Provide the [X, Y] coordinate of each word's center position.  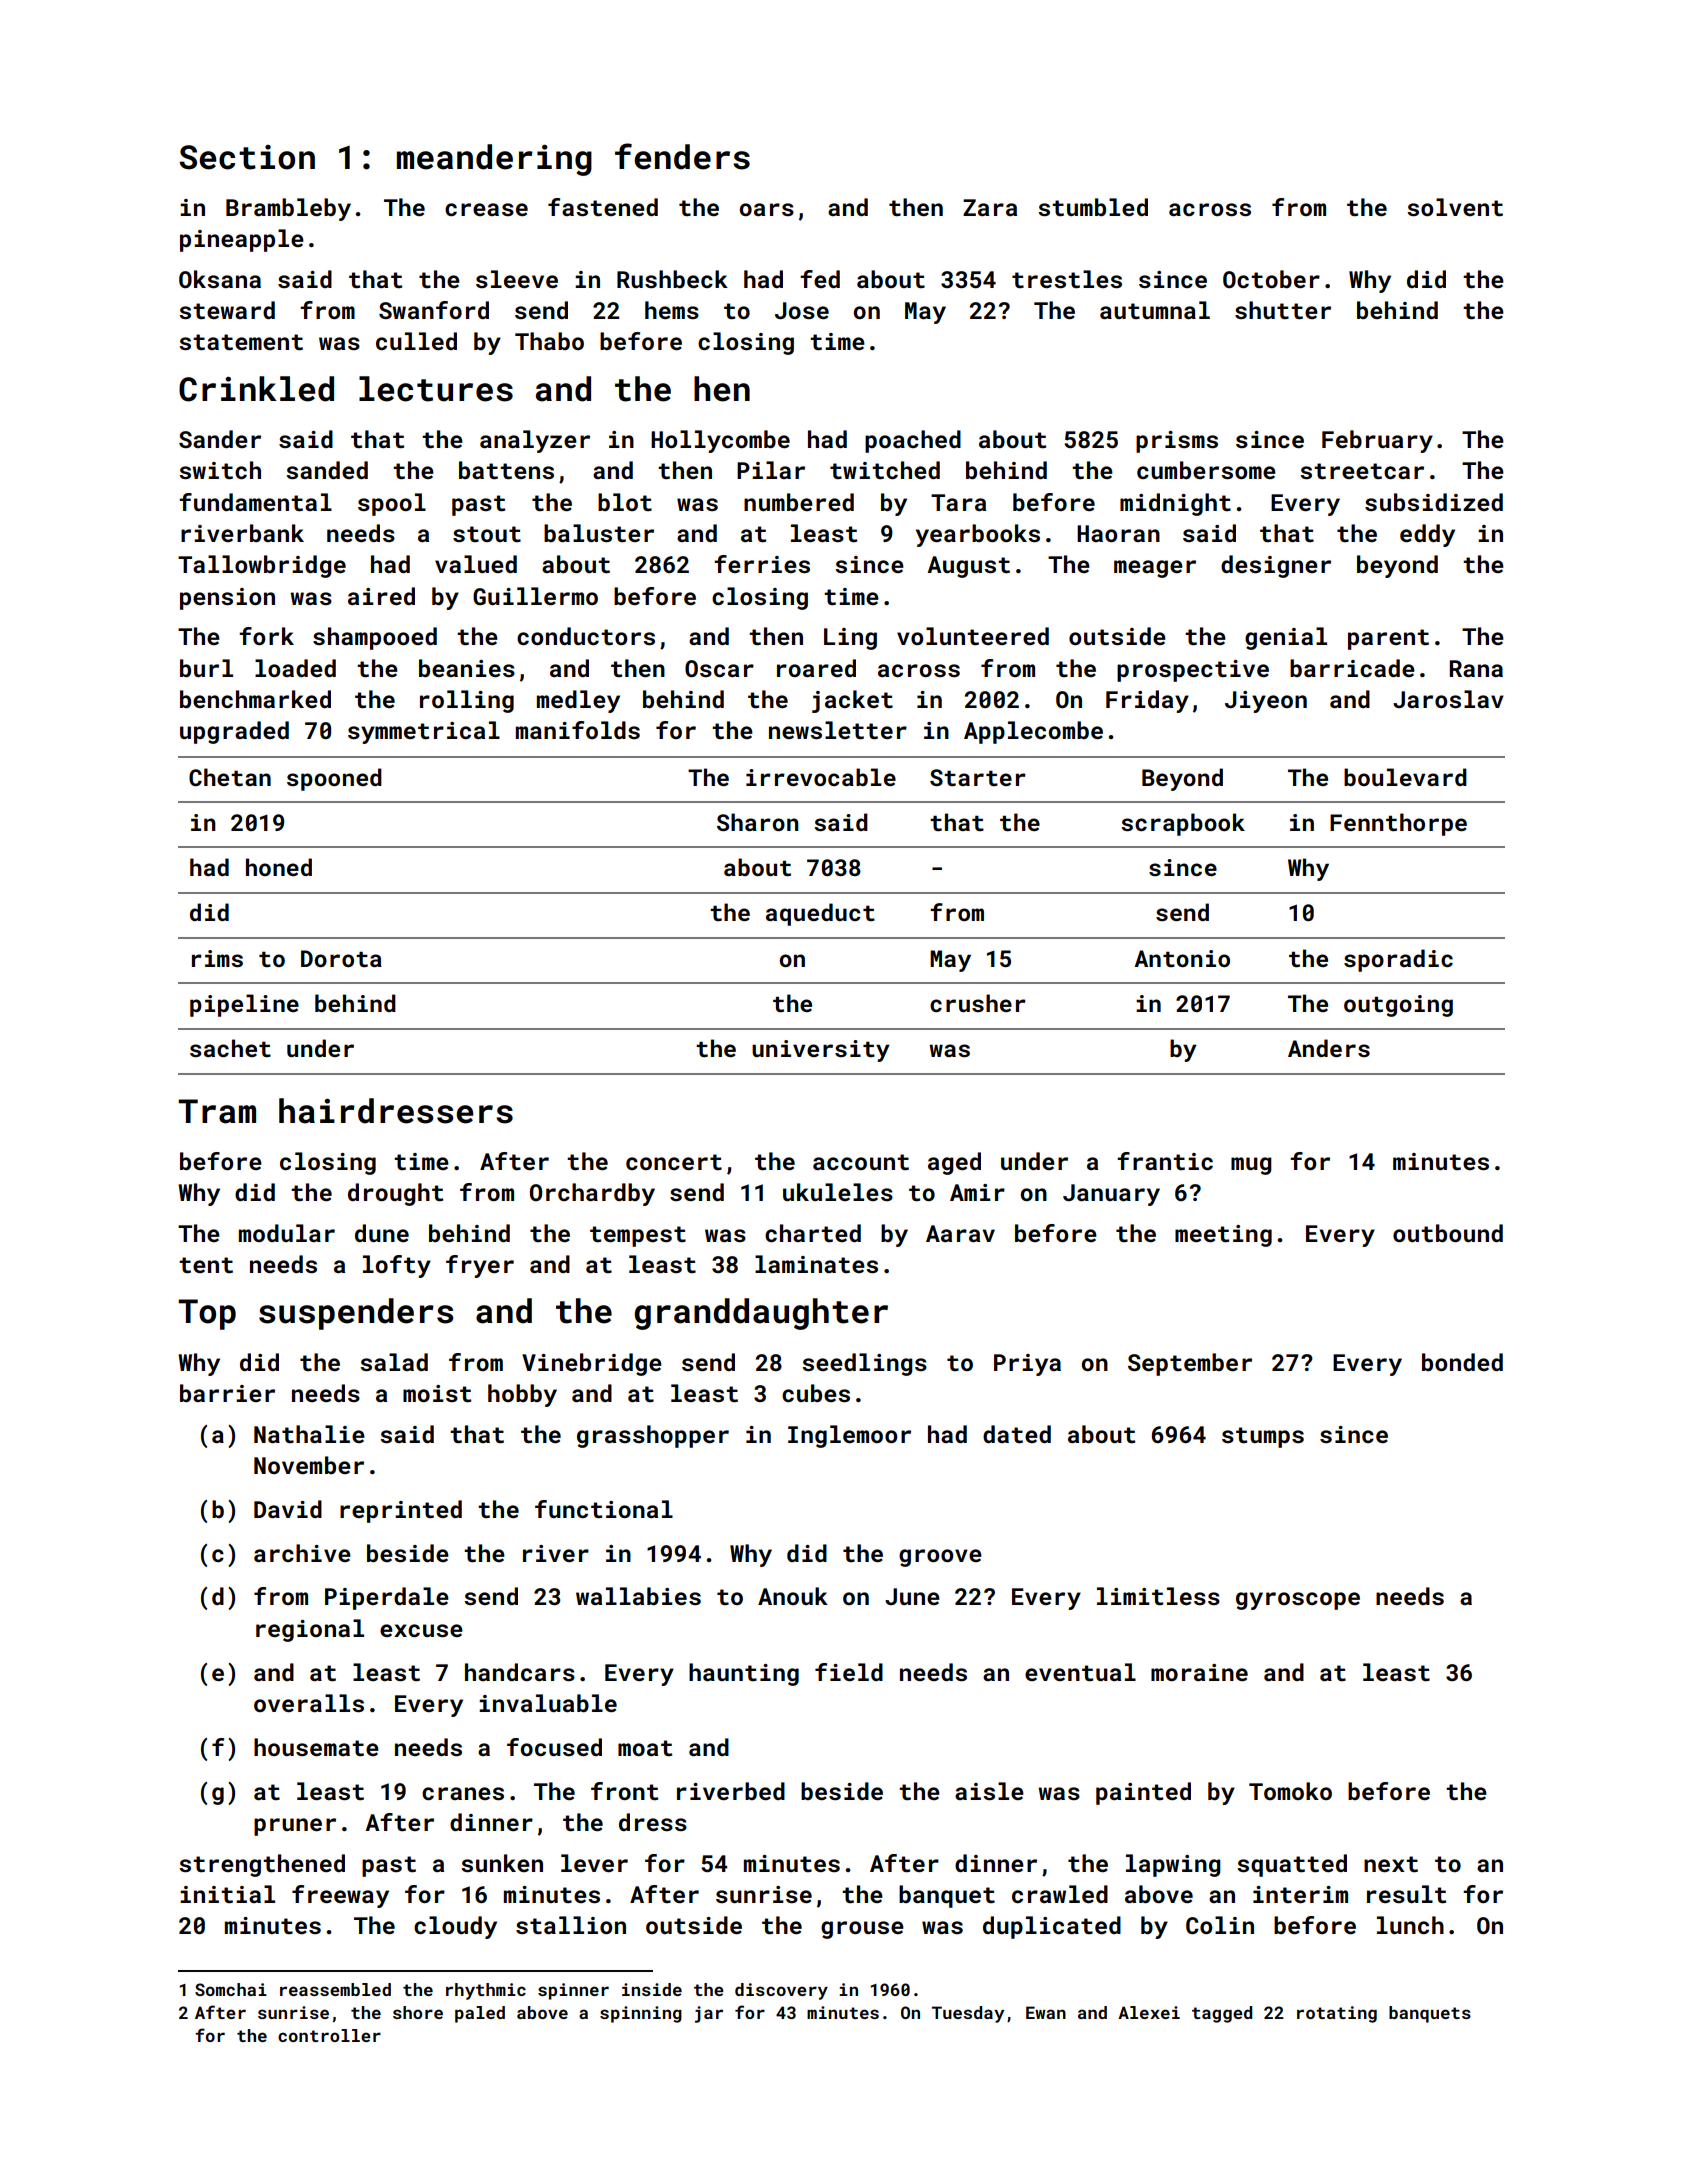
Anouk [793, 1596]
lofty [397, 1266]
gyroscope [1298, 1601]
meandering [494, 160]
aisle [989, 1791]
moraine [1199, 1672]
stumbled [1093, 207]
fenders [682, 156]
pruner [295, 1827]
